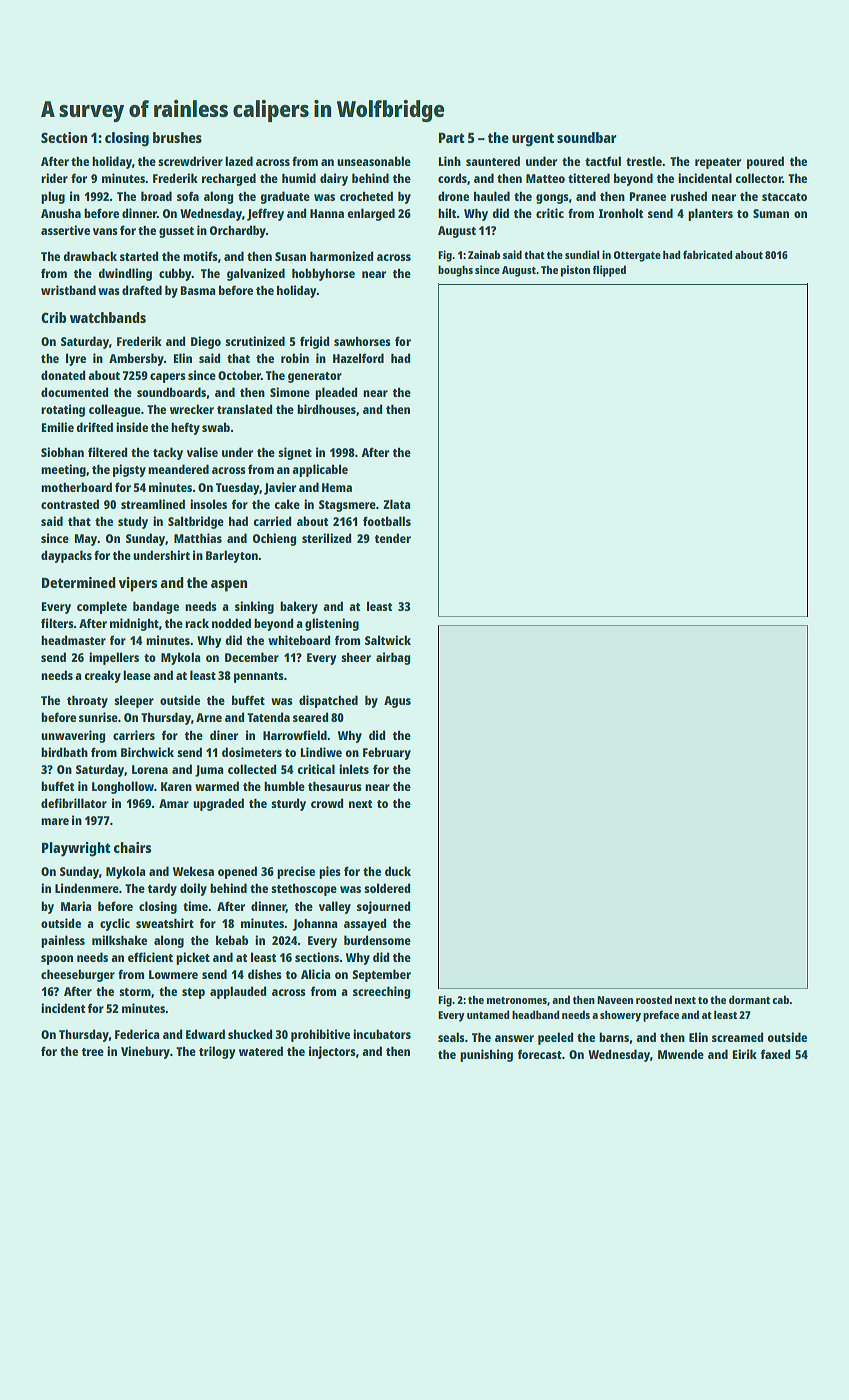 Image resolution: width=849 pixels, height=1400 pixels. Describe the element at coordinates (393, 658) in the image. I see `airbag` at that location.
